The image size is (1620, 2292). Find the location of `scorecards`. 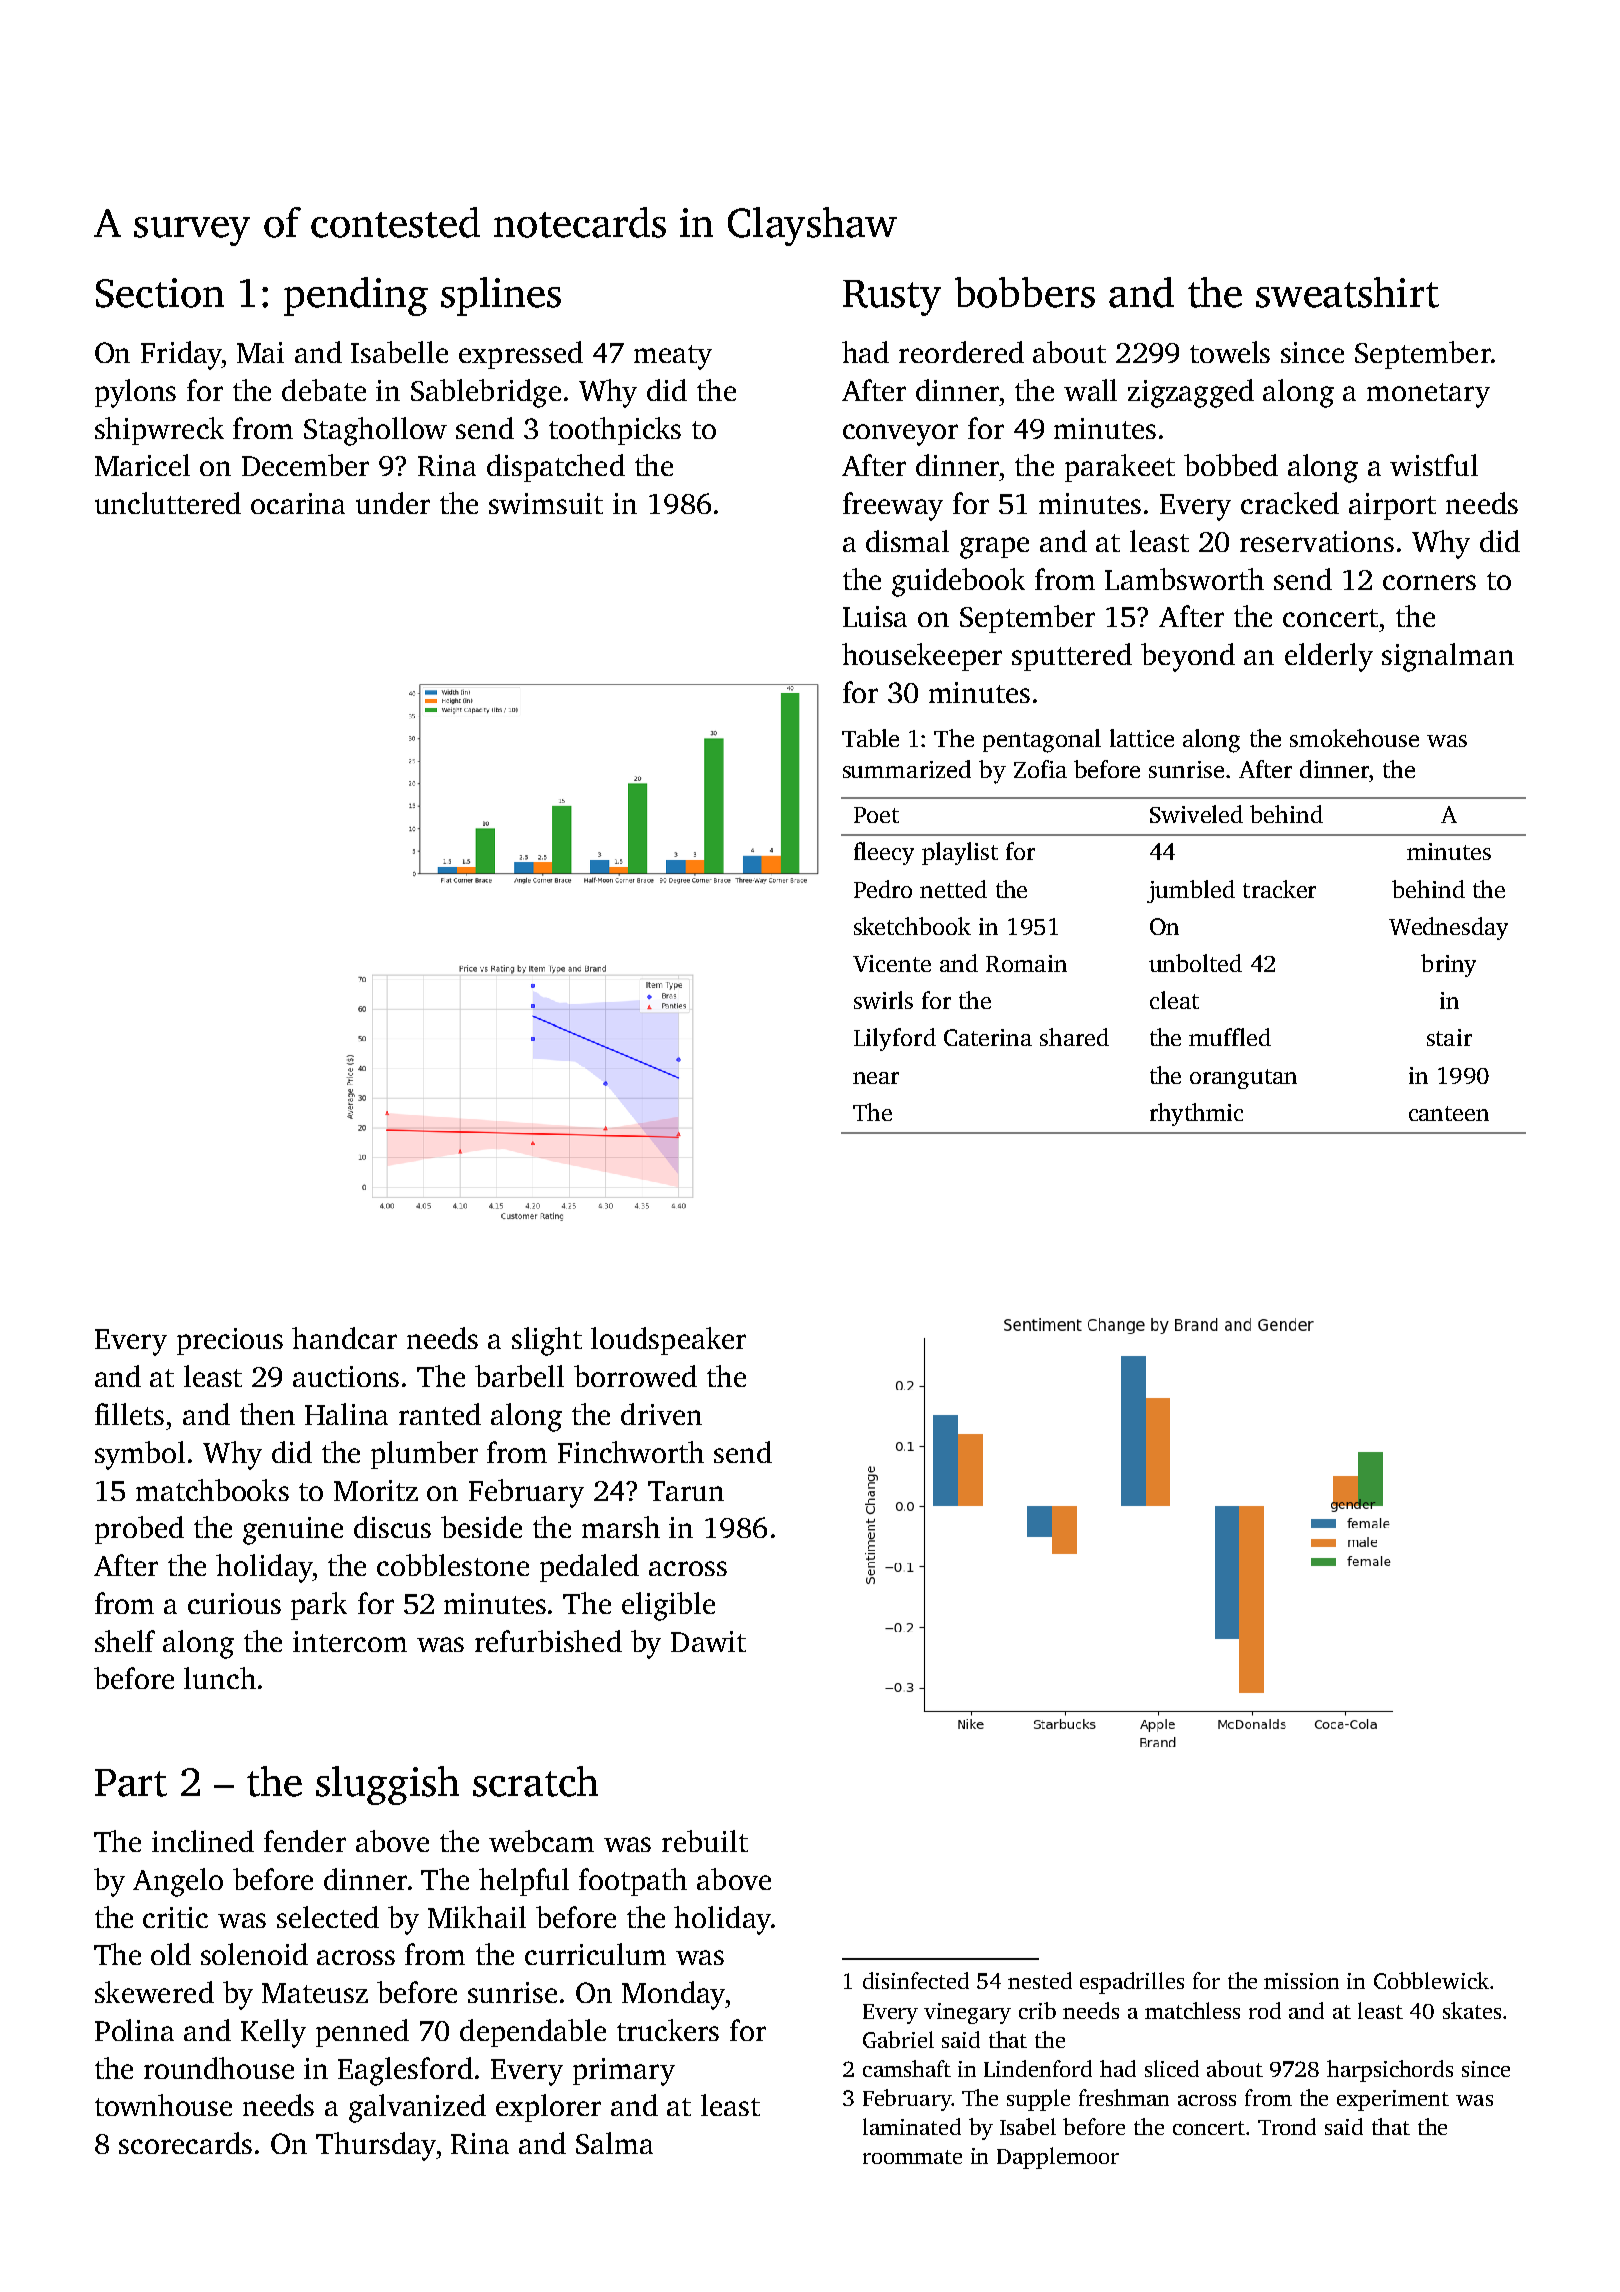

scorecards is located at coordinates (185, 2143).
